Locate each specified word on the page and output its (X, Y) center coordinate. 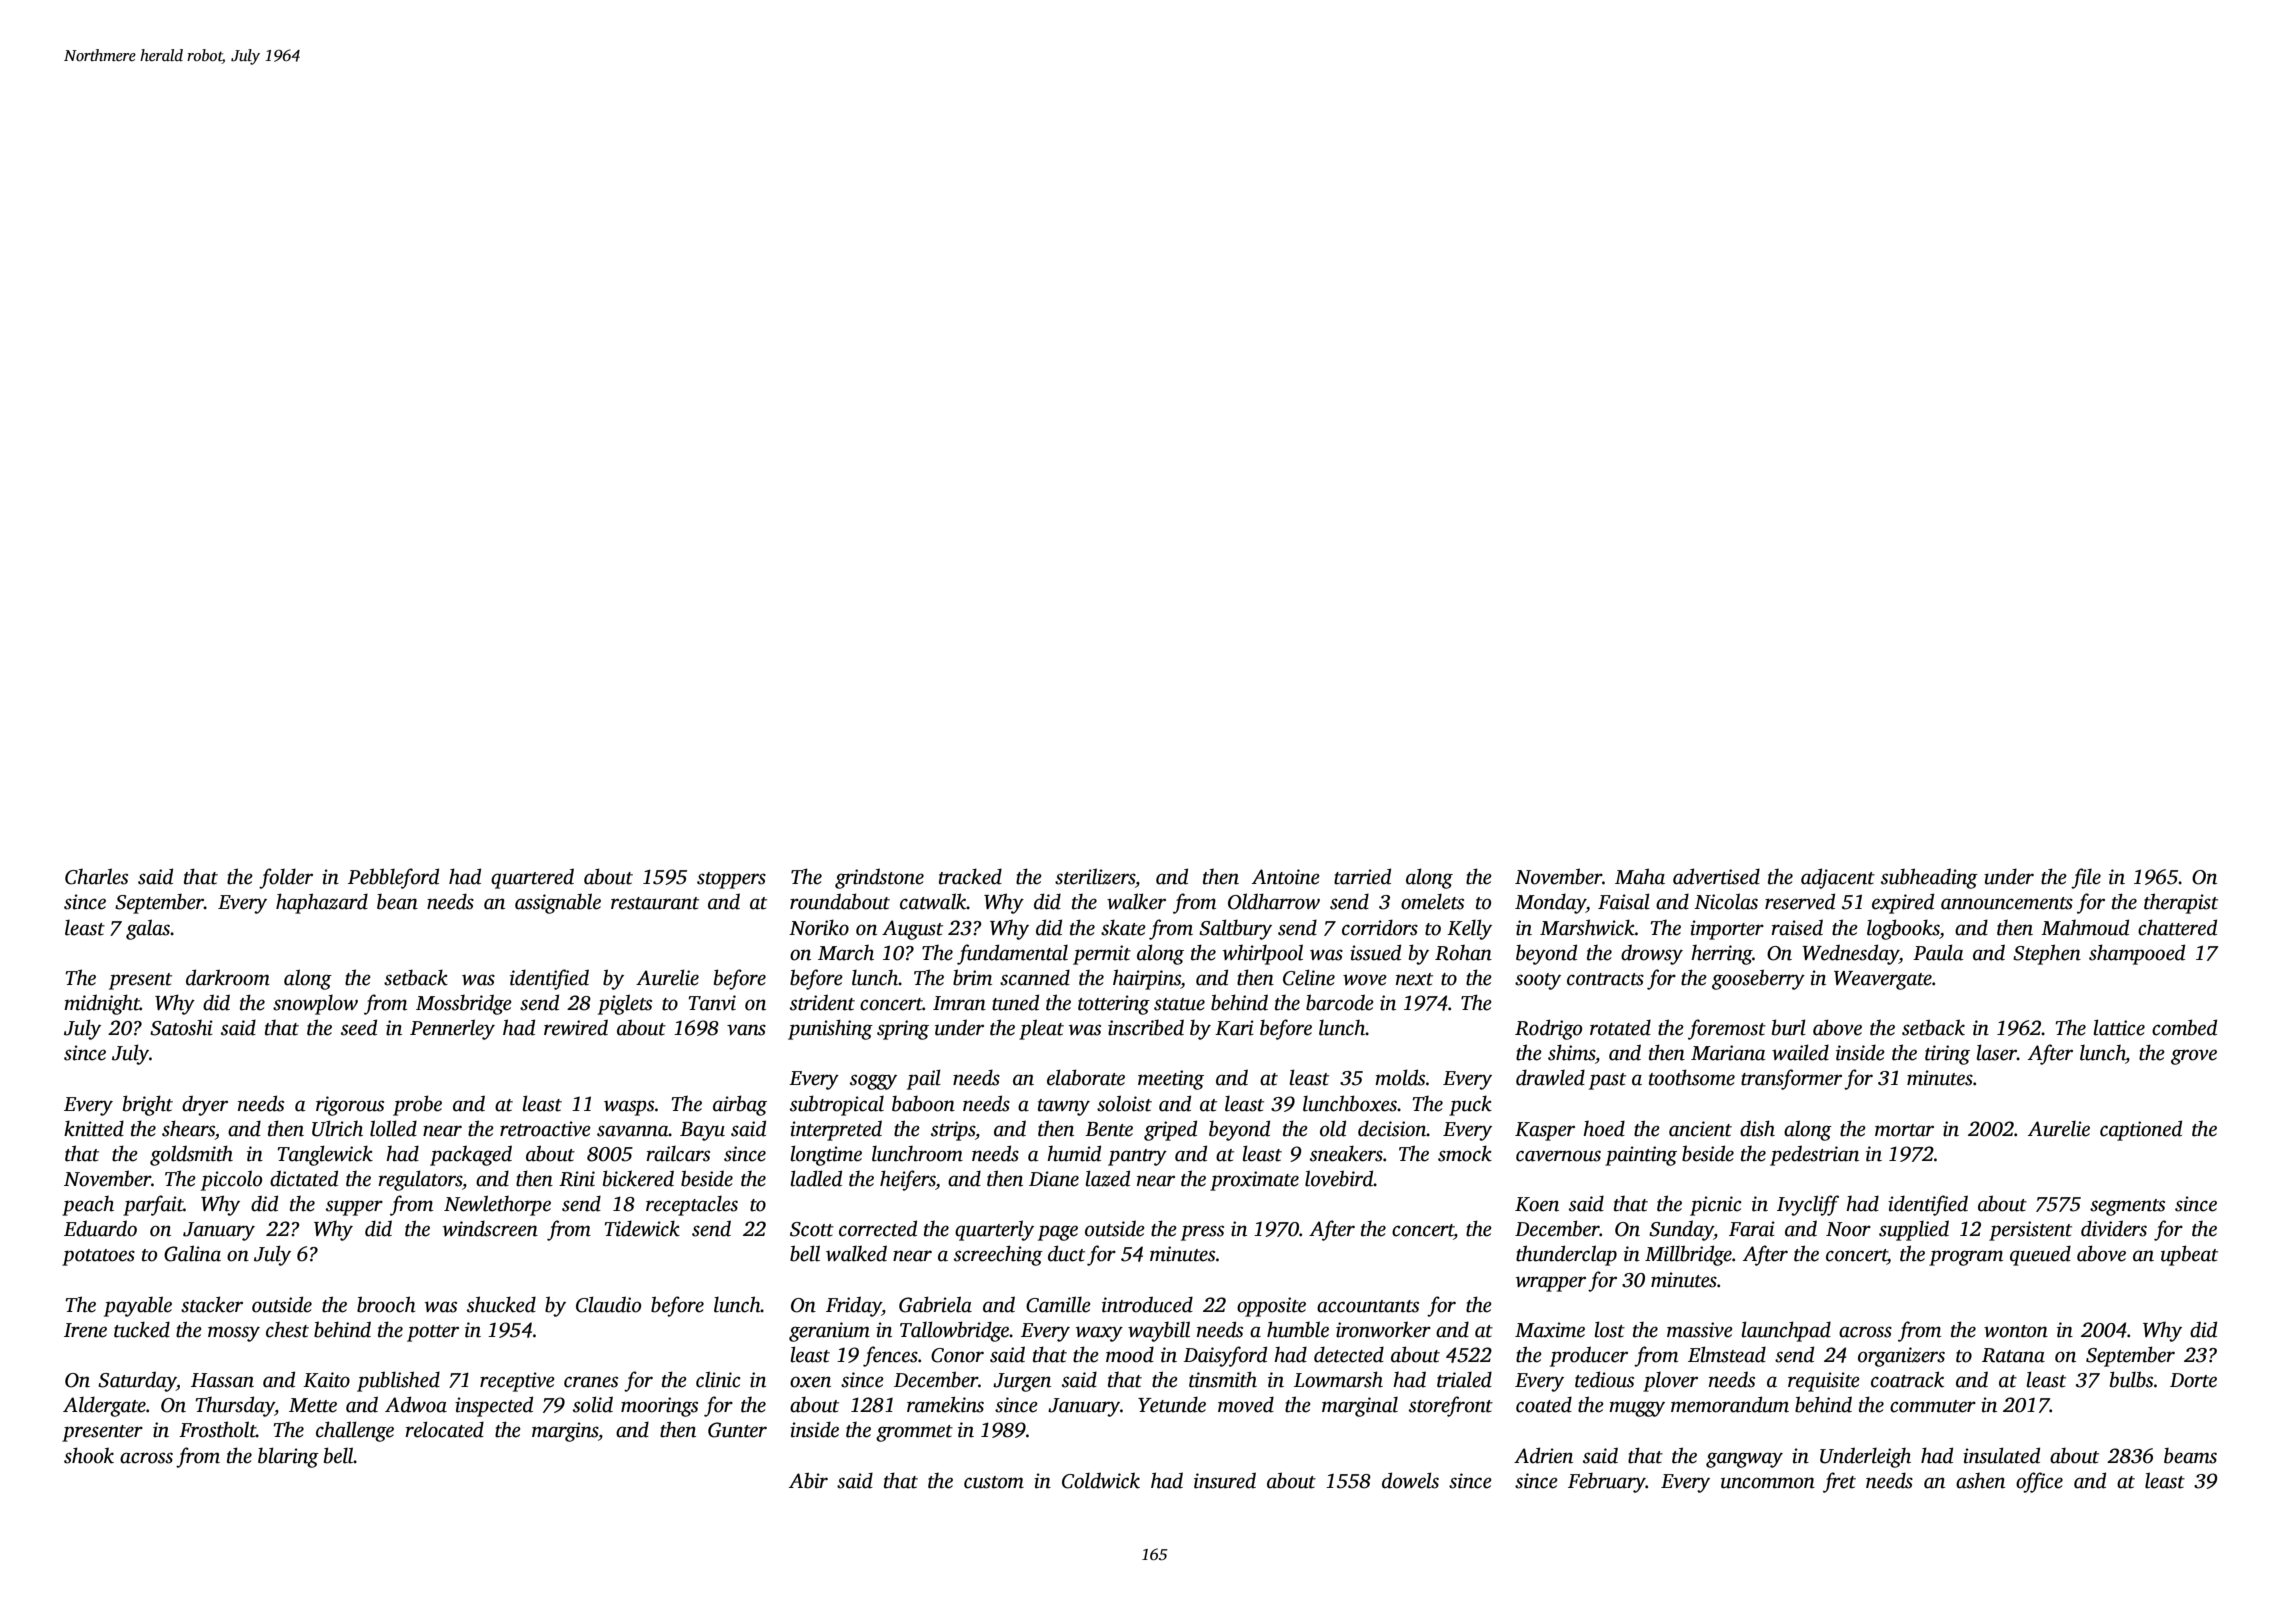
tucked (142, 1329)
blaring (288, 1457)
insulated (2001, 1455)
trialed (1464, 1379)
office (2039, 1482)
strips (953, 1131)
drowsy (1652, 954)
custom (994, 1482)
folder (286, 878)
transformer (1791, 1079)
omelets (1432, 902)
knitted (94, 1128)
